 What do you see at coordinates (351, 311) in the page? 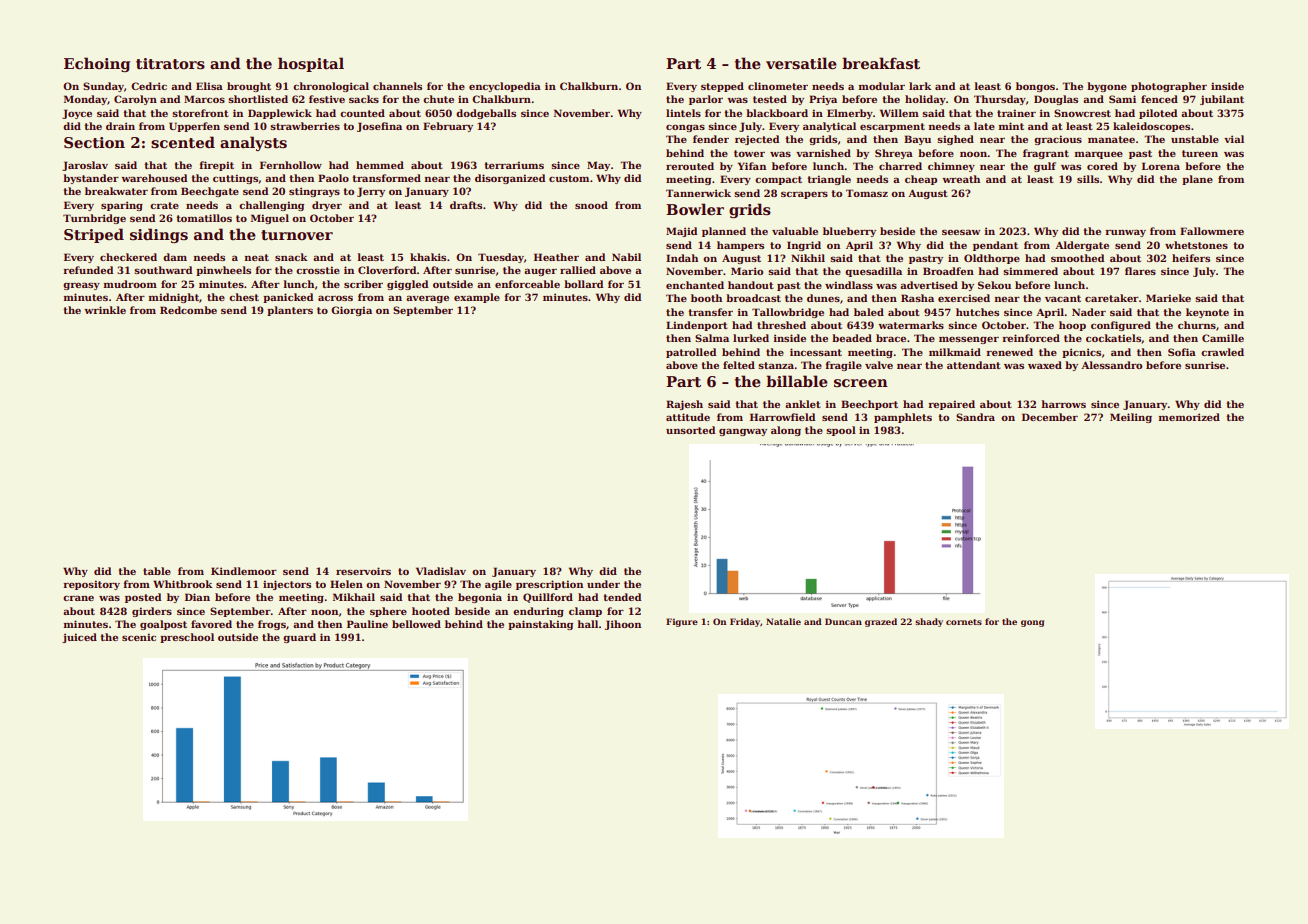
I see `Giorgia` at bounding box center [351, 311].
